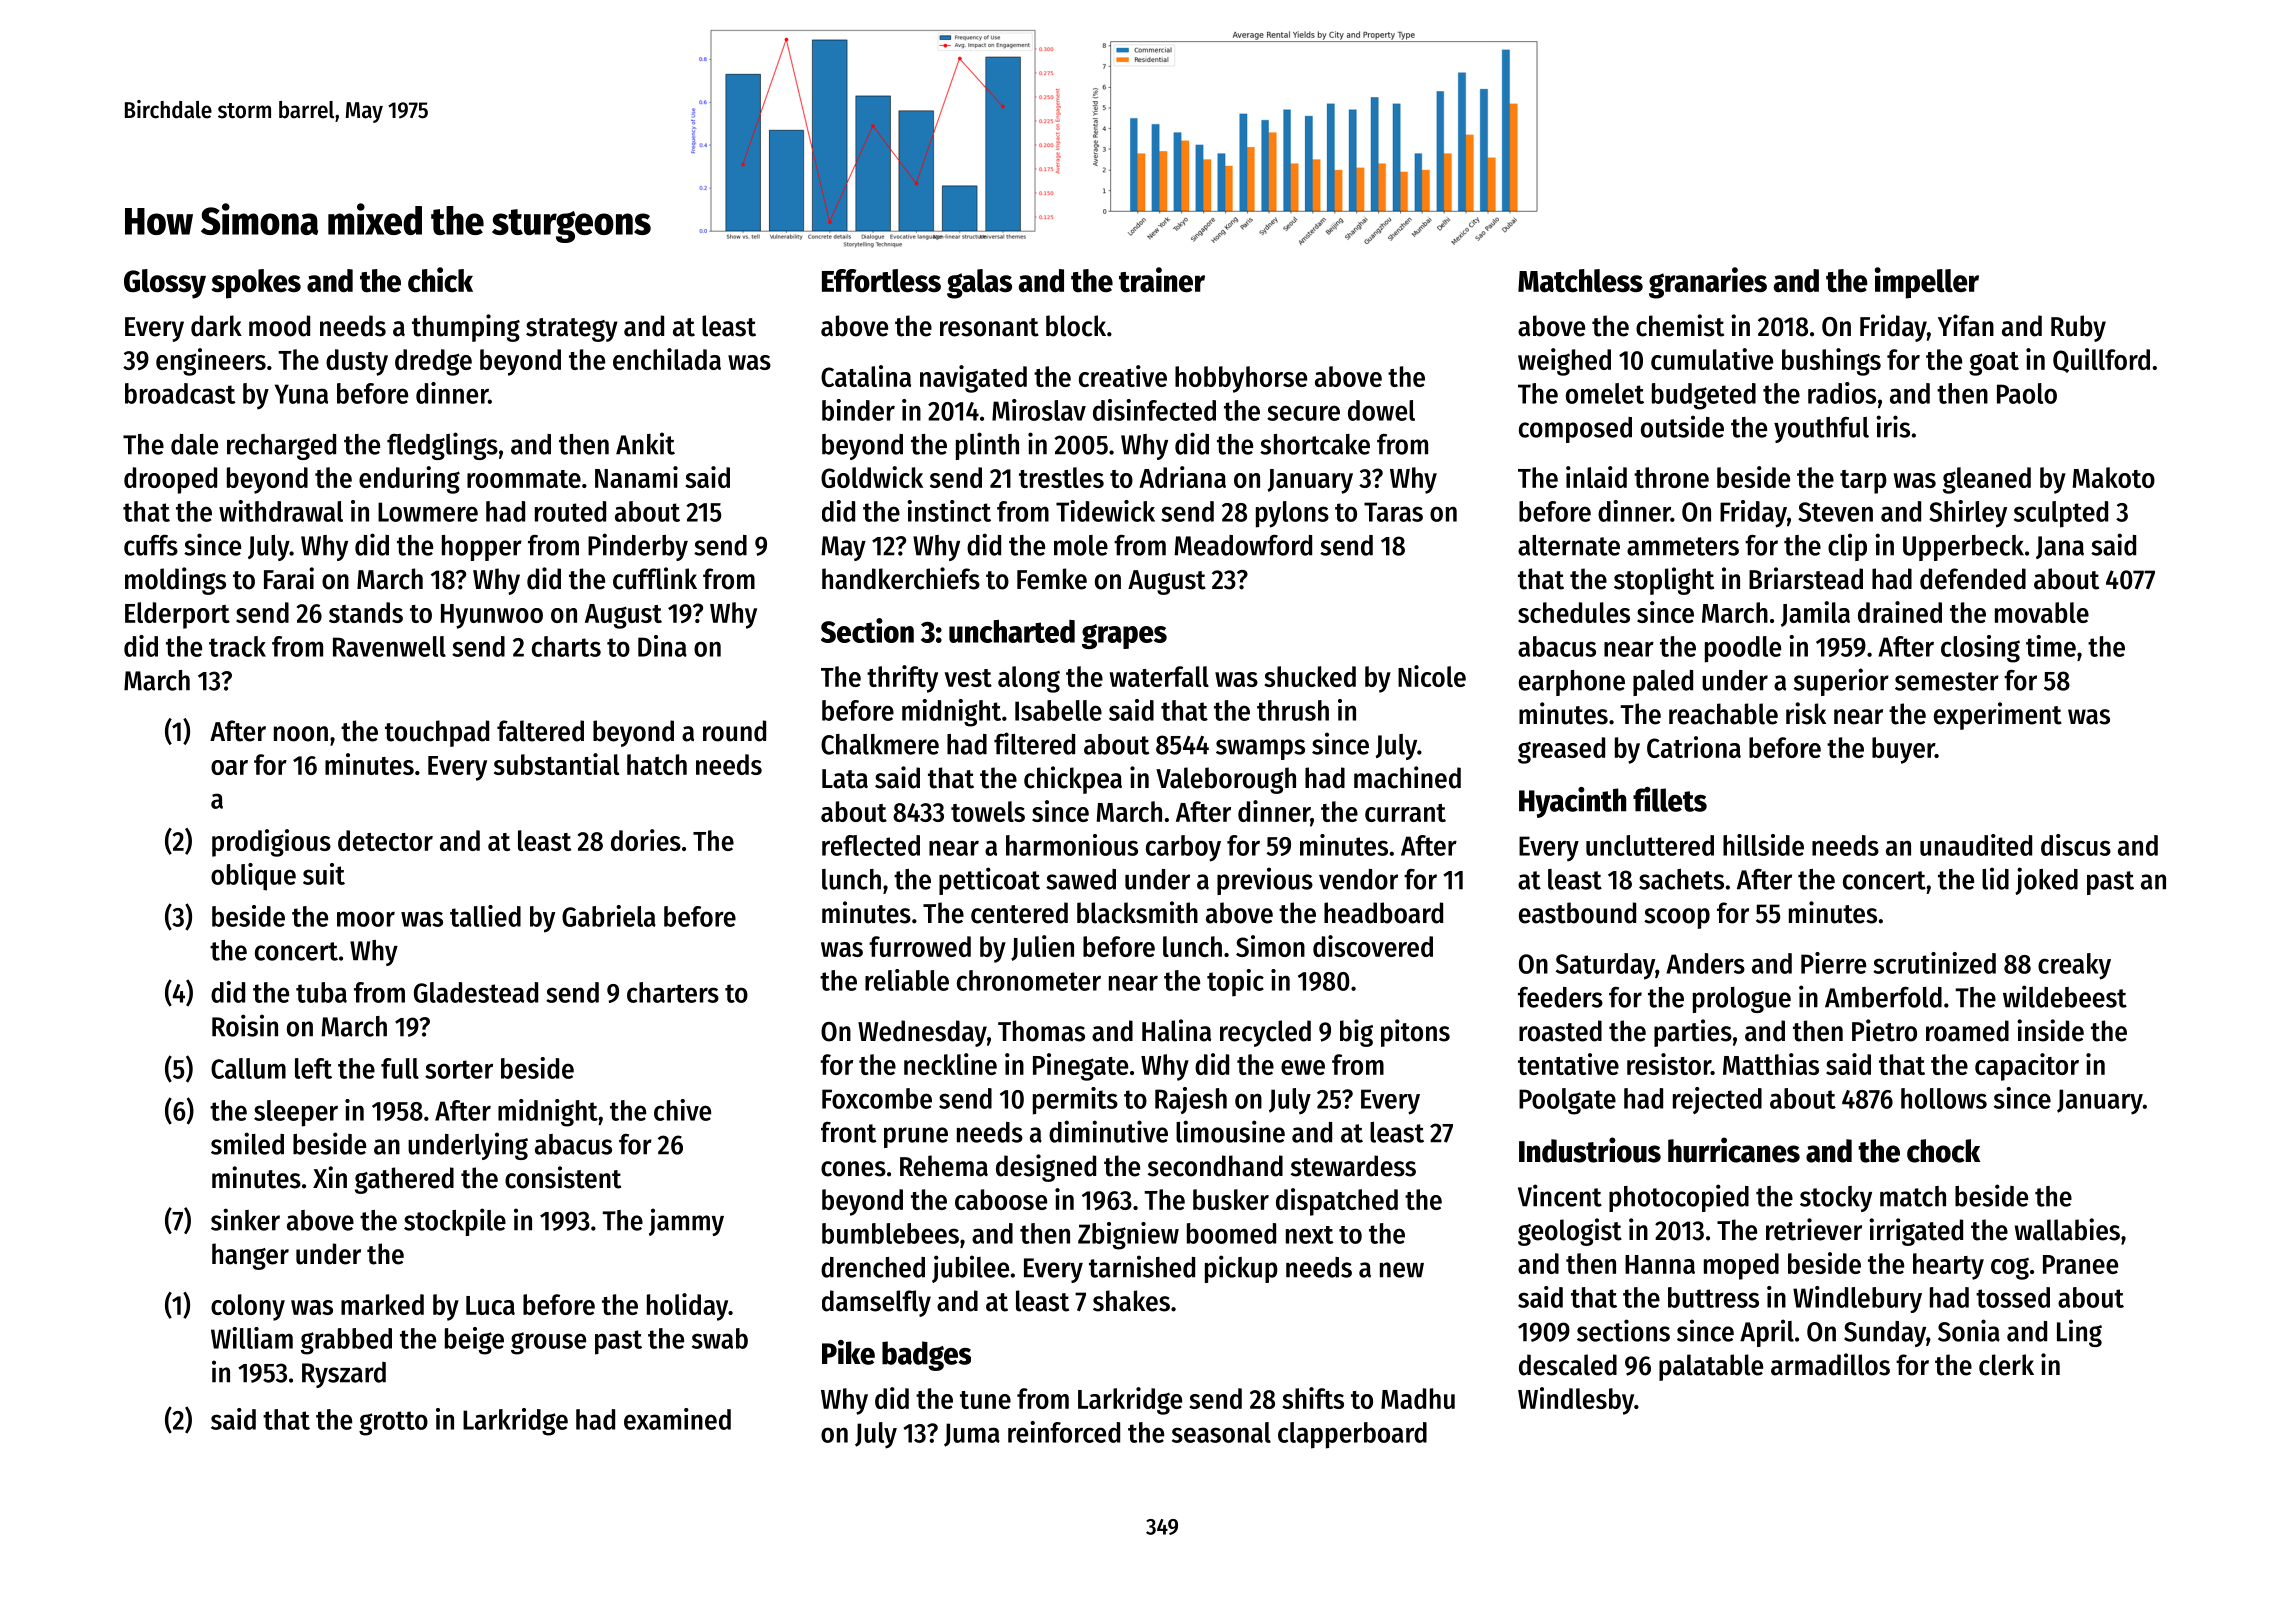 The image size is (2292, 1620). What do you see at coordinates (872, 477) in the image?
I see `Goldwick` at bounding box center [872, 477].
